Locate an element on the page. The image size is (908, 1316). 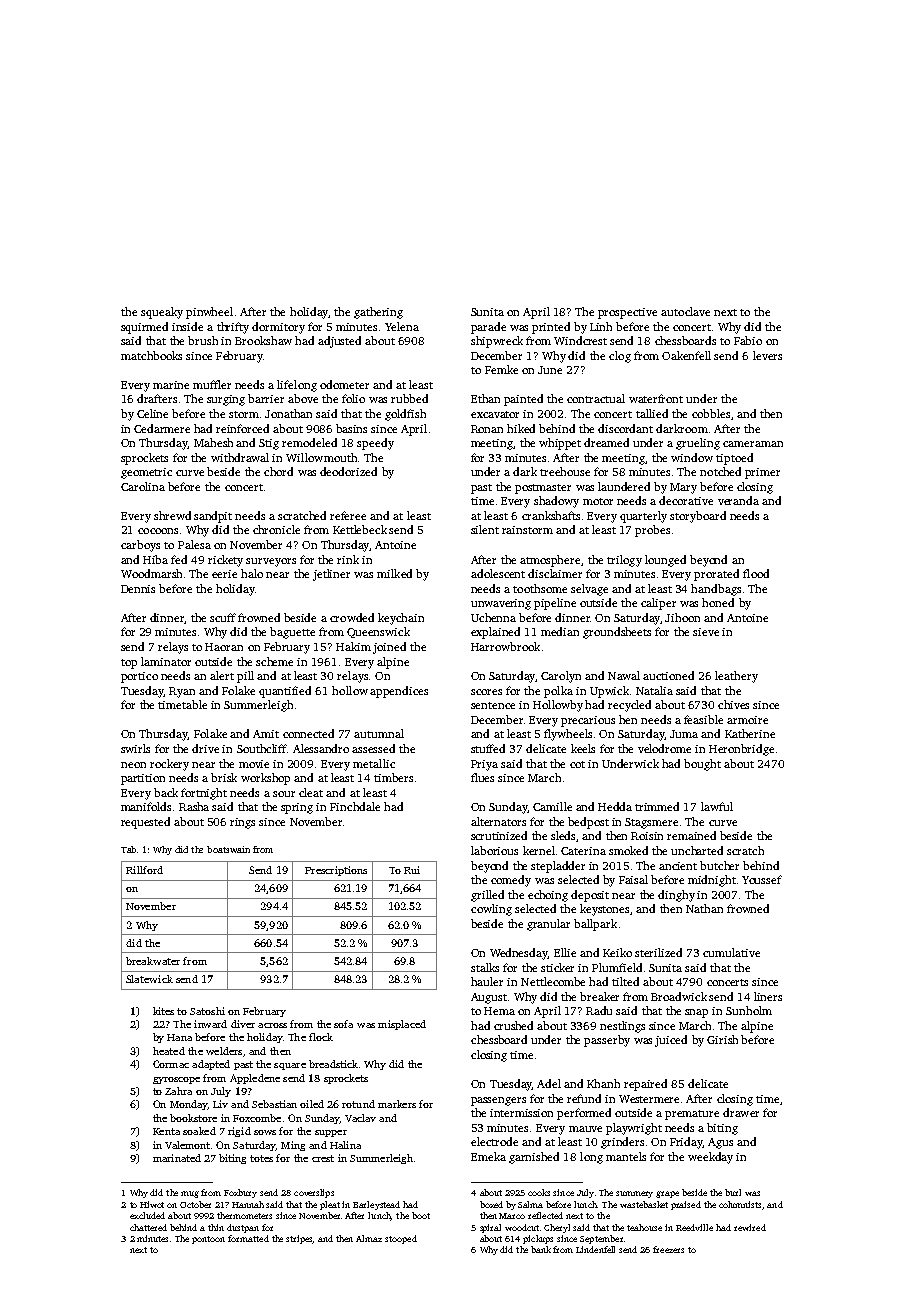
across is located at coordinates (272, 1025).
